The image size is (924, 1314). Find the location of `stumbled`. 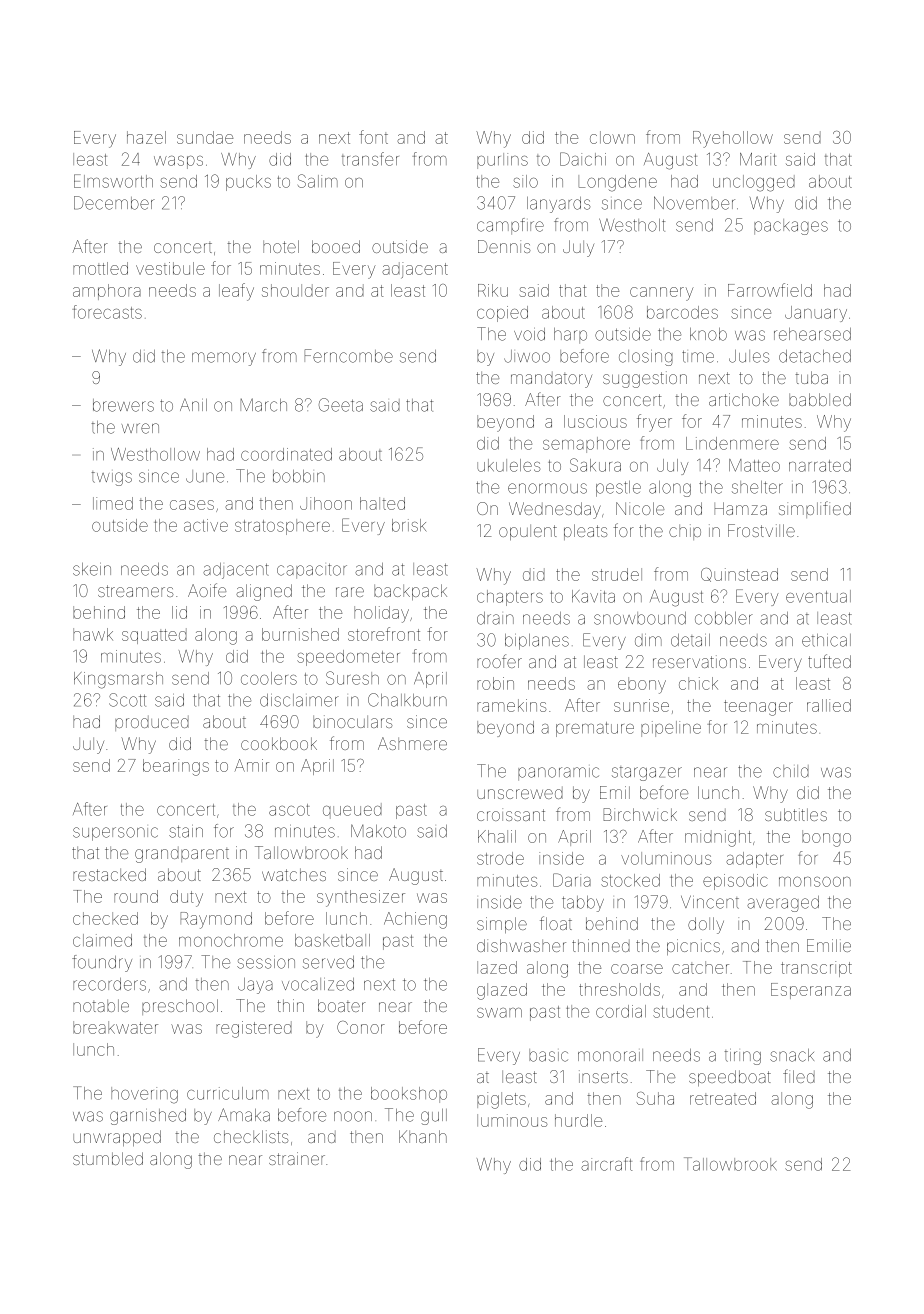

stumbled is located at coordinates (108, 1158).
